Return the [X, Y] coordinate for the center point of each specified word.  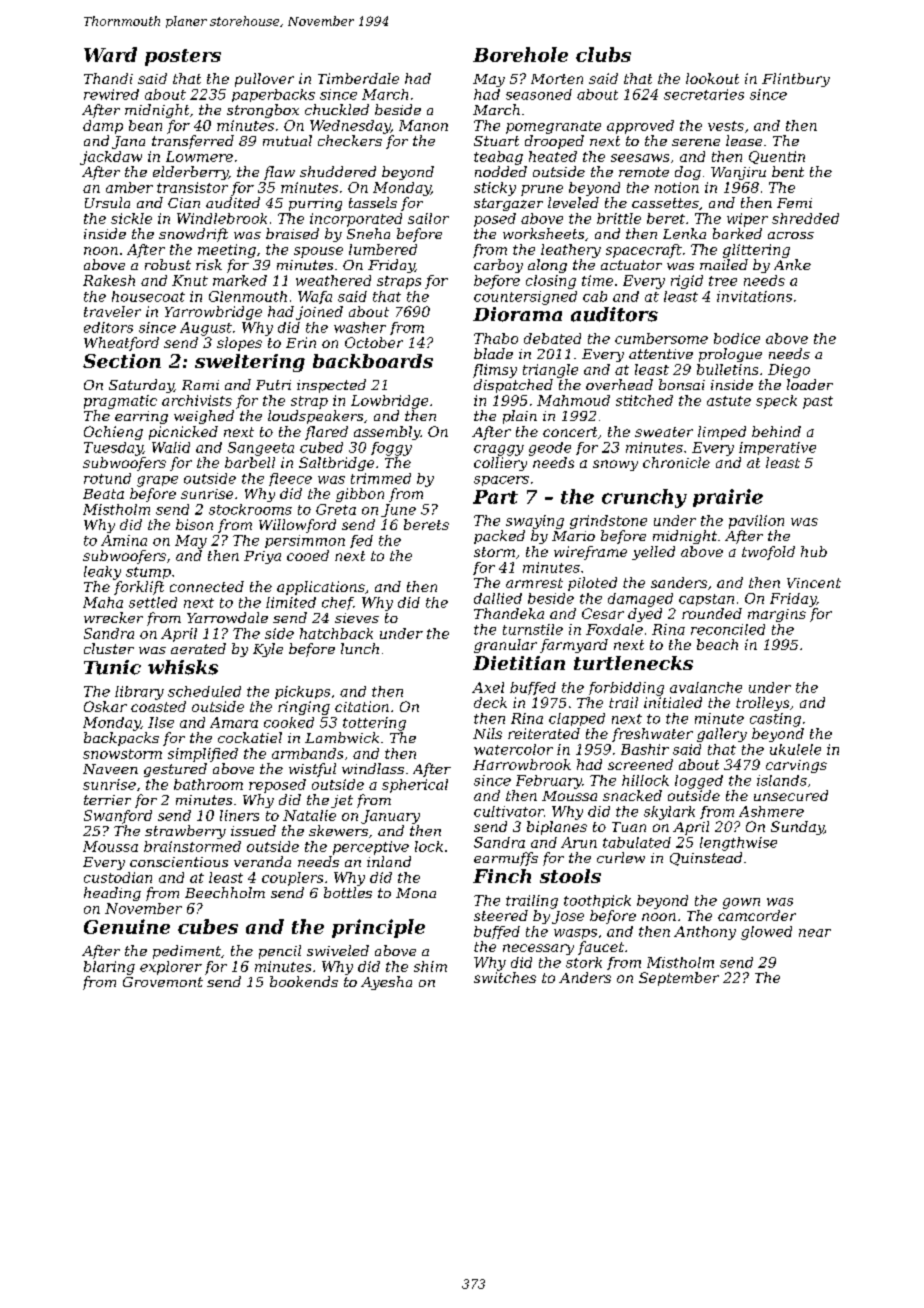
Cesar [603, 613]
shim [430, 966]
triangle [550, 371]
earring [141, 417]
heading [112, 894]
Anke [792, 264]
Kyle [268, 650]
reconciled [728, 629]
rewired [111, 94]
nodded [501, 171]
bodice [737, 338]
